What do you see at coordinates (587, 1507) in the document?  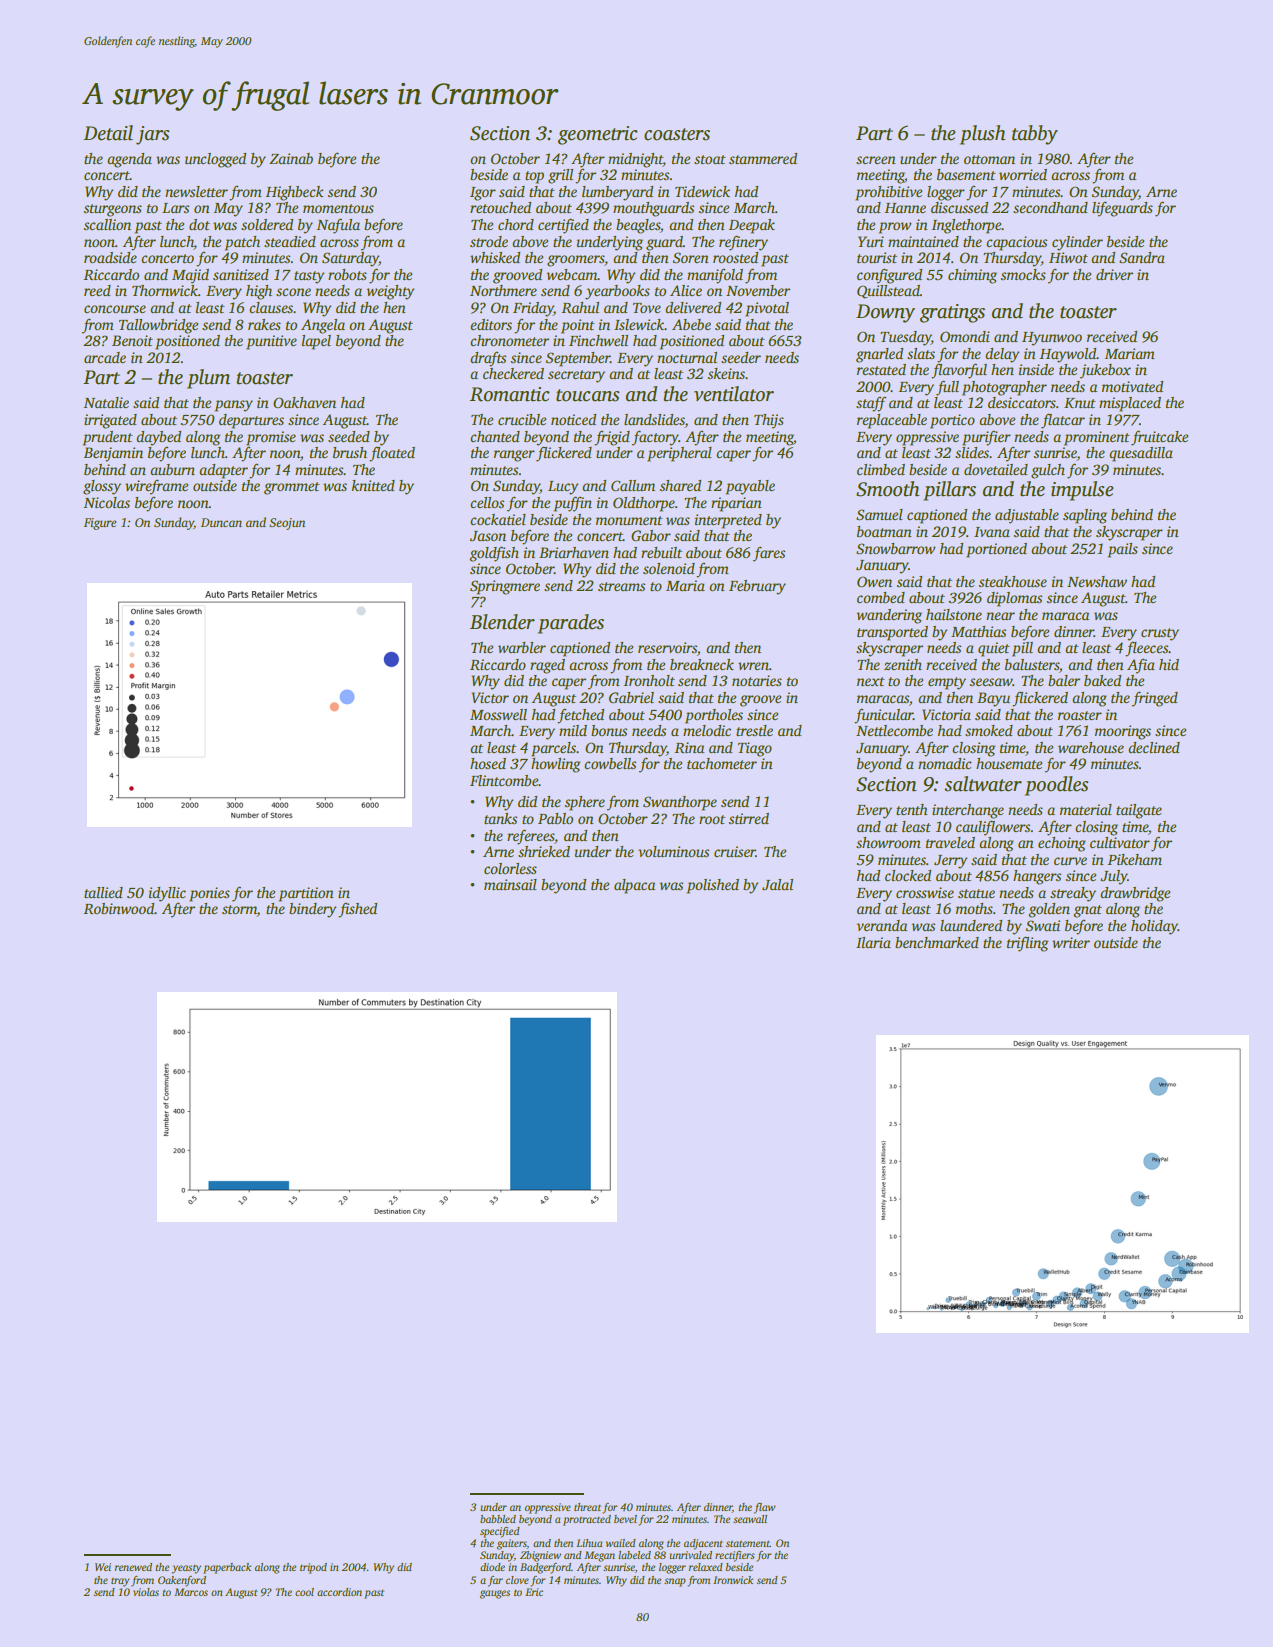 I see `threat` at bounding box center [587, 1507].
